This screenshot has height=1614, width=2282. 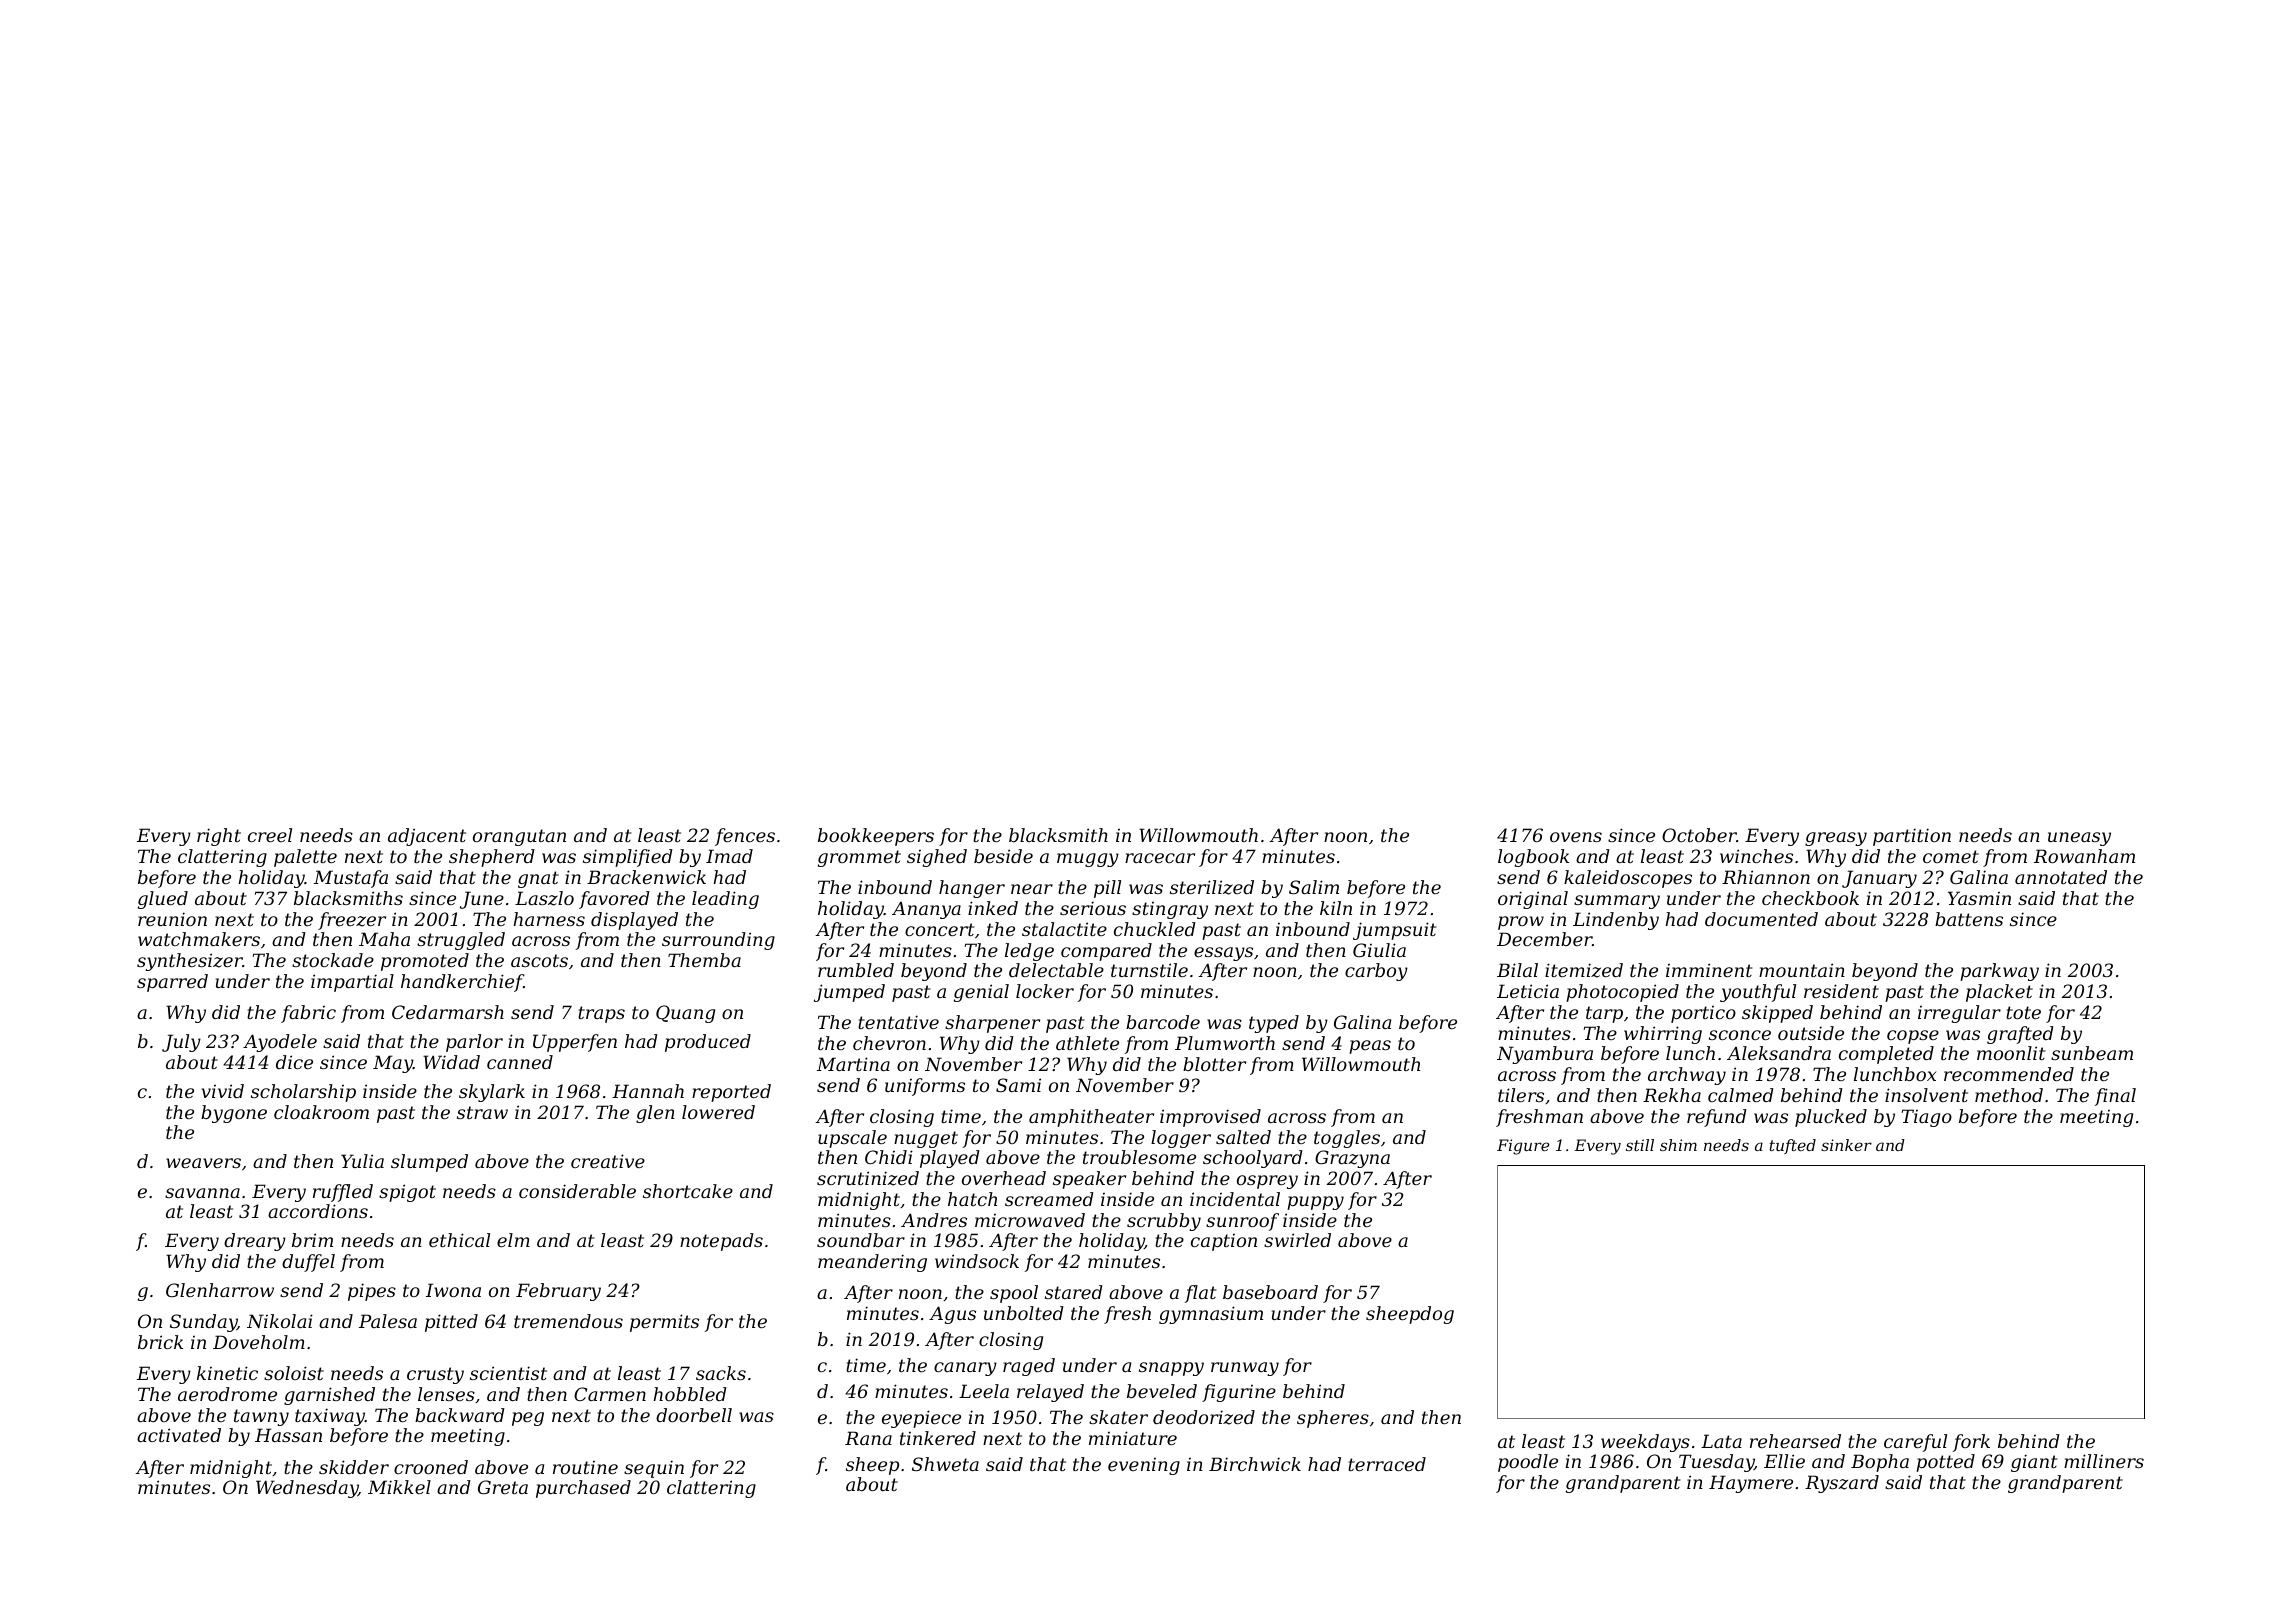 I want to click on Ryszard, so click(x=1842, y=1484).
